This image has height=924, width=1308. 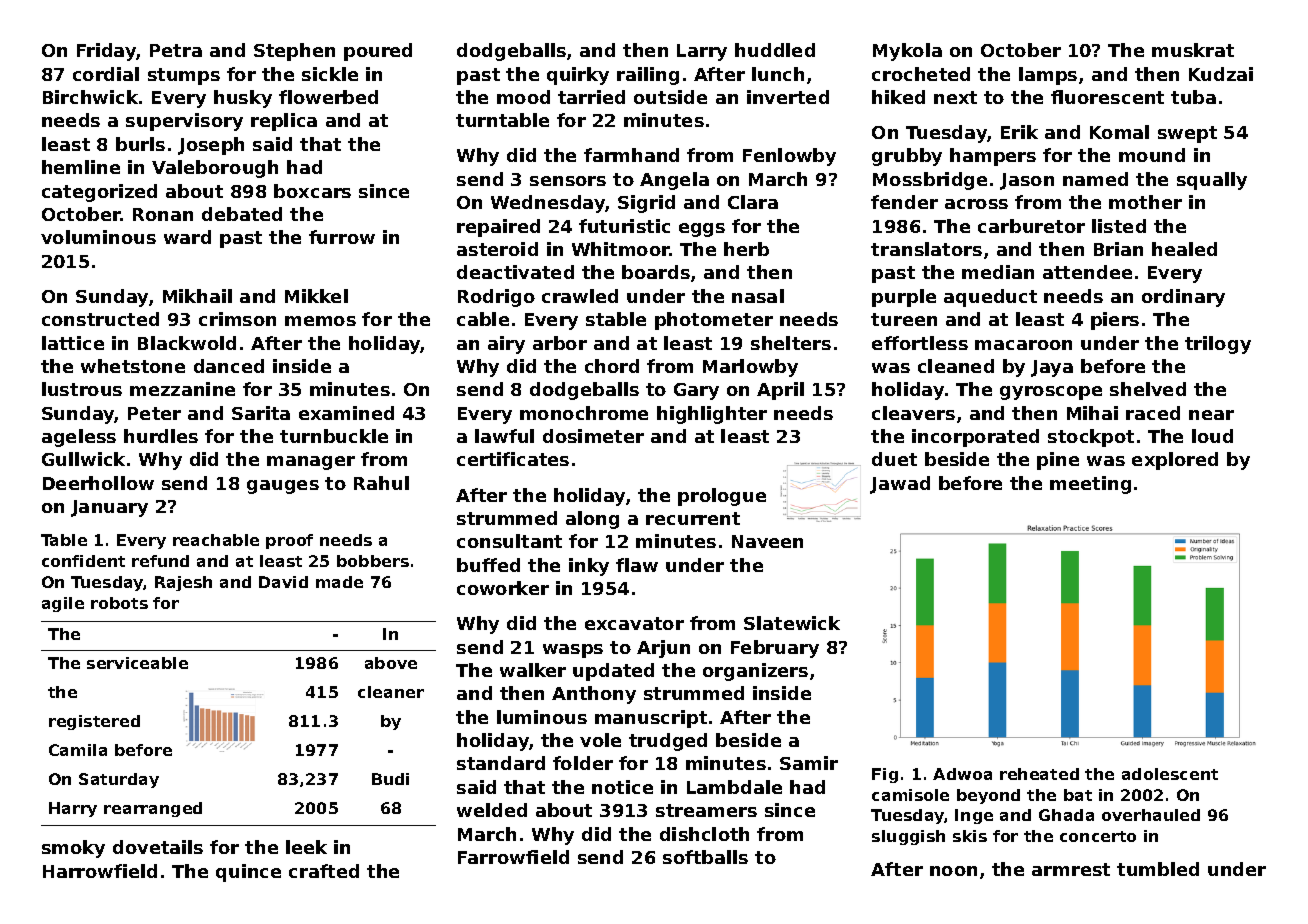 I want to click on husky, so click(x=243, y=99).
